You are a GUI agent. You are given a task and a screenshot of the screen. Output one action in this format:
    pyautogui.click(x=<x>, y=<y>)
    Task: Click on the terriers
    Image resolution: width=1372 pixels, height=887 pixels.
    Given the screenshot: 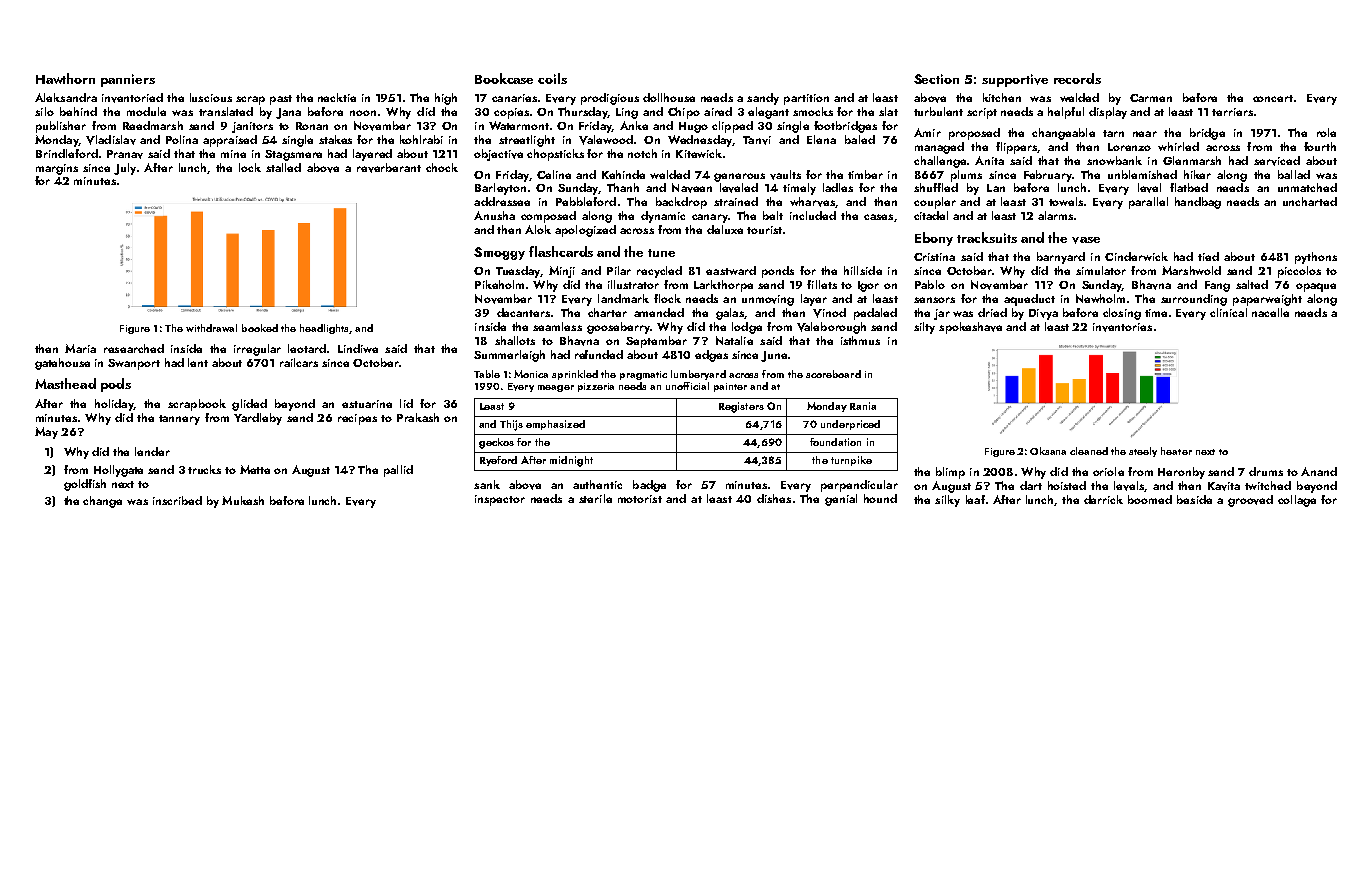 What is the action you would take?
    pyautogui.click(x=1232, y=112)
